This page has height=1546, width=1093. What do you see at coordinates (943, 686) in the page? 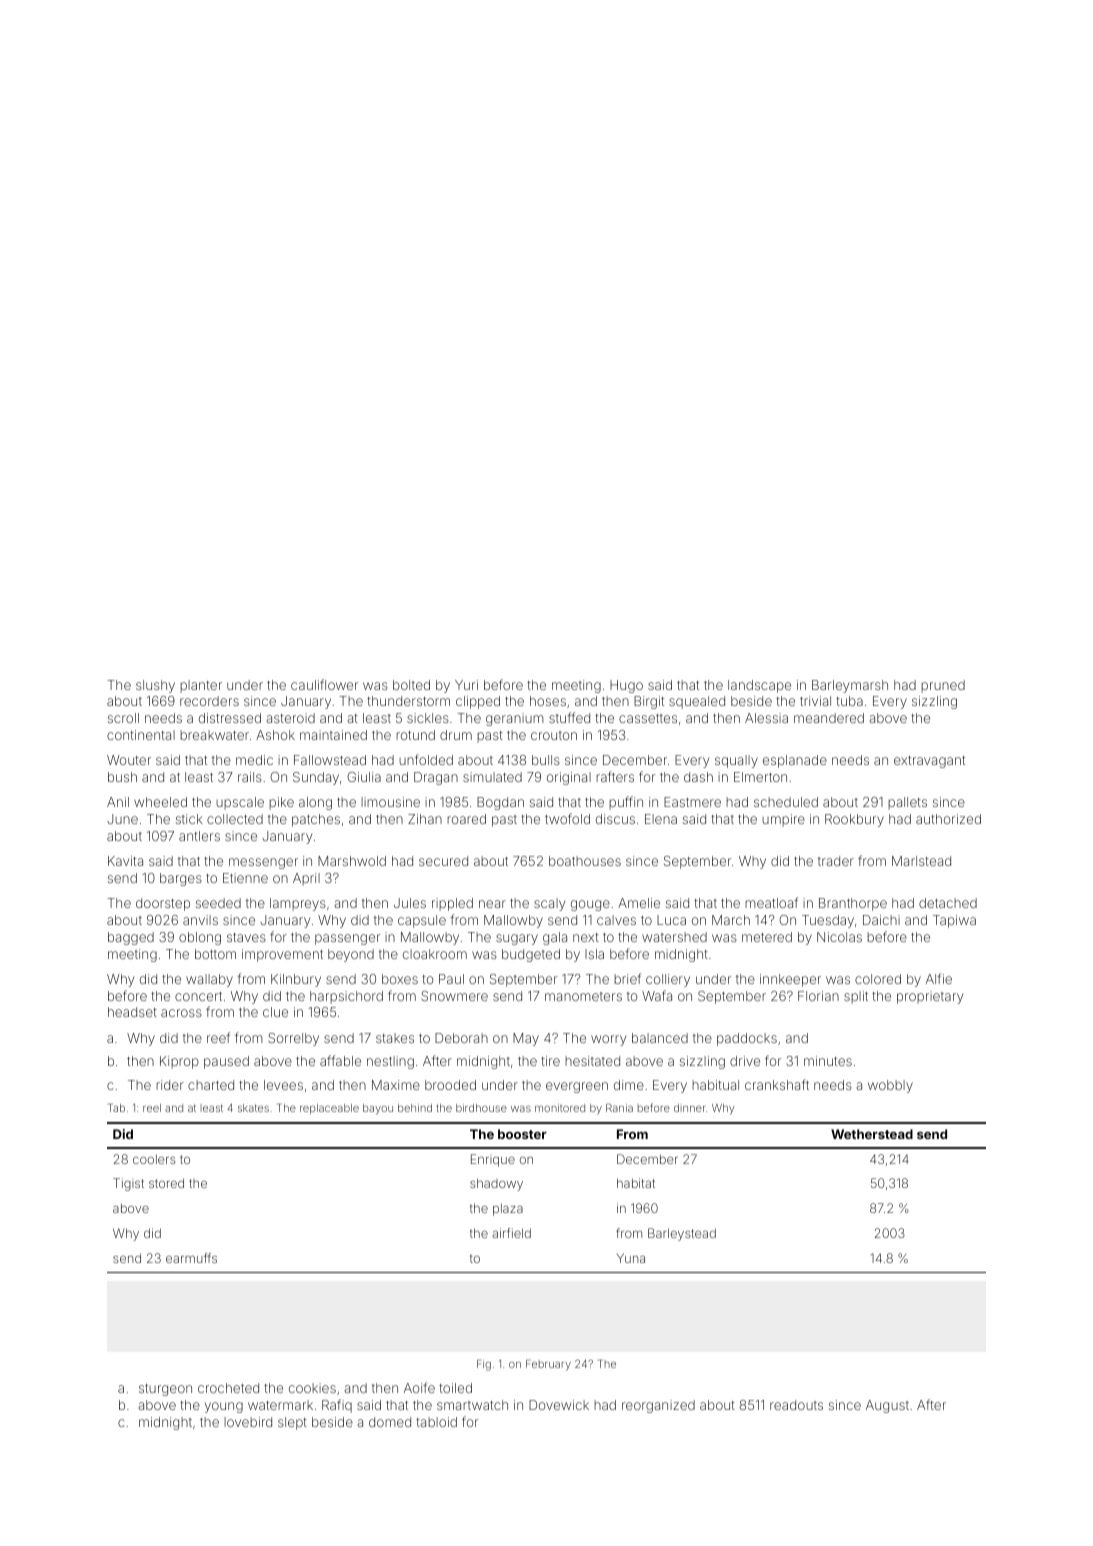
I see `pruned` at bounding box center [943, 686].
